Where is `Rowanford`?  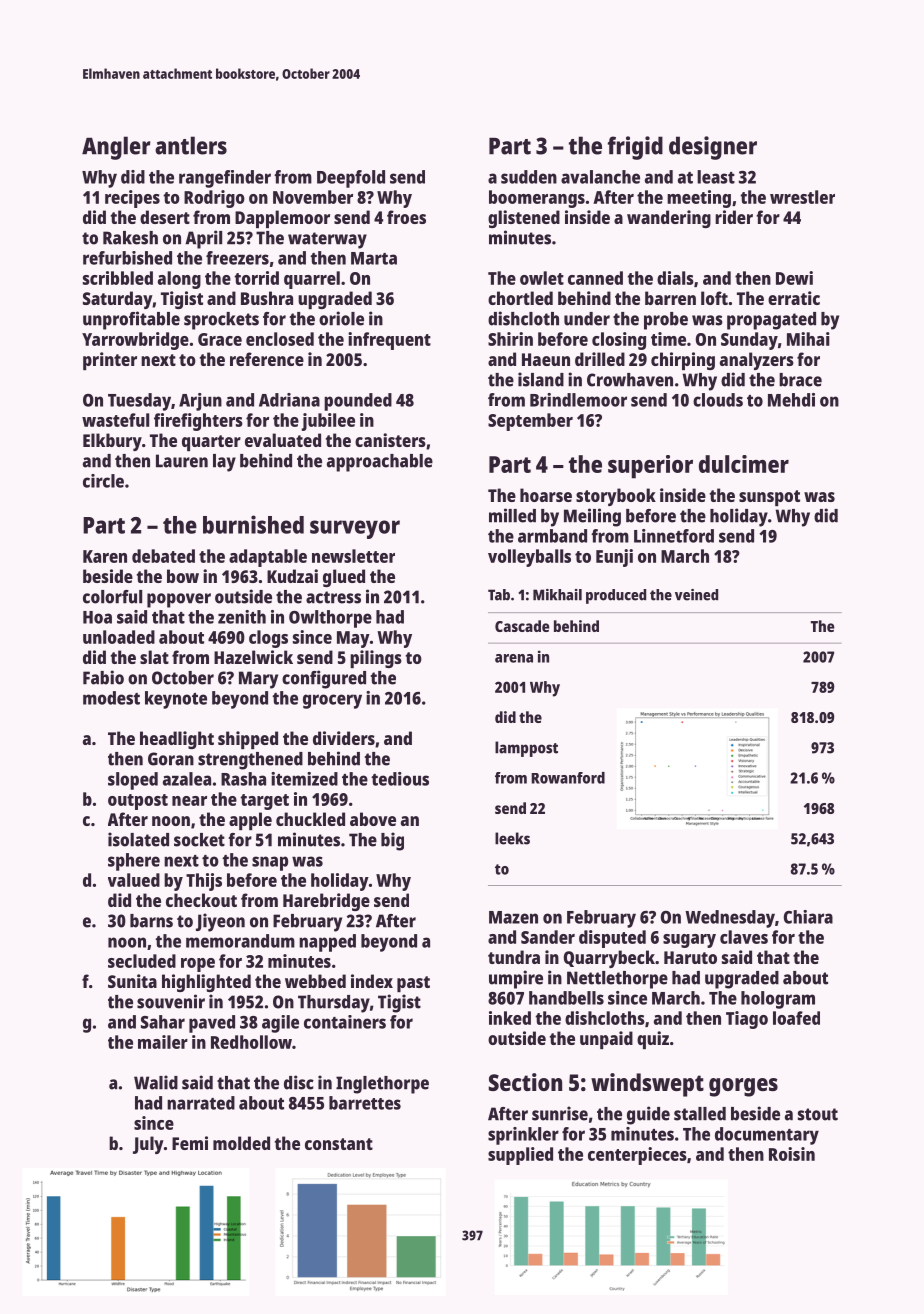
Rowanford is located at coordinates (568, 778).
